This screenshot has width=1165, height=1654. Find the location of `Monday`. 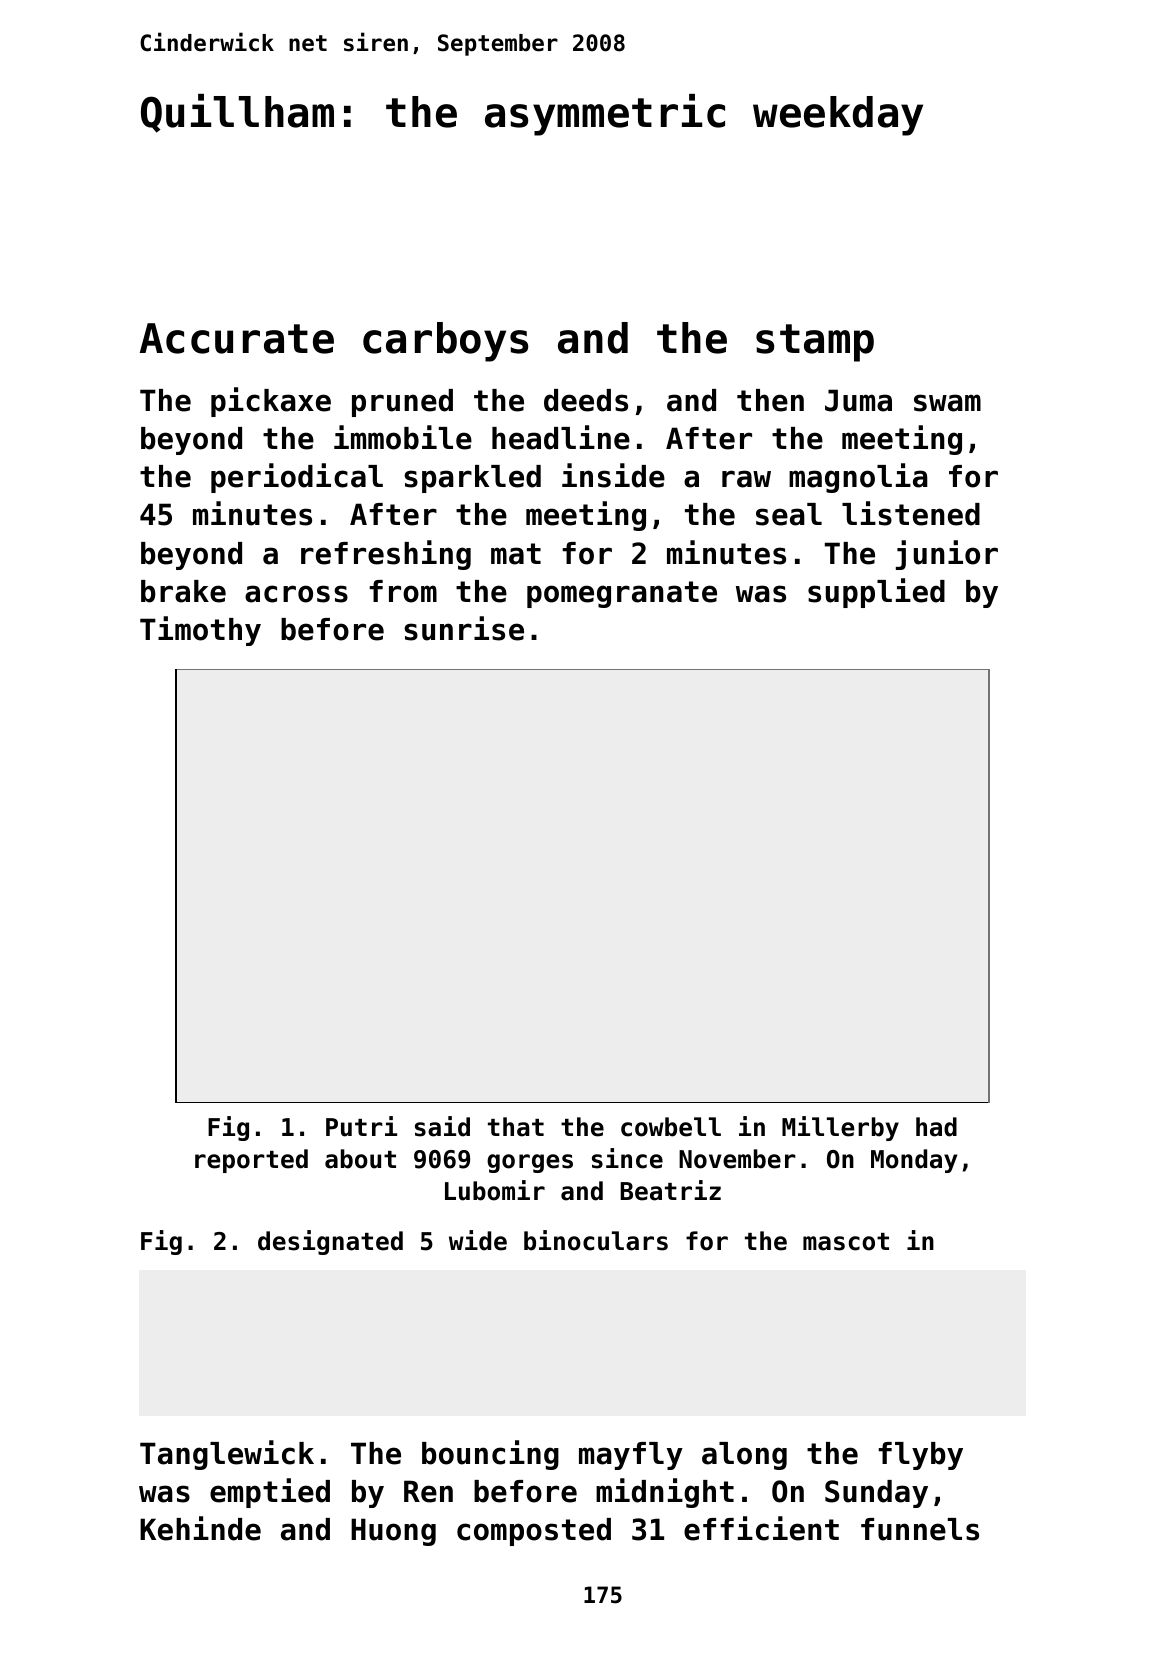

Monday is located at coordinates (914, 1161).
